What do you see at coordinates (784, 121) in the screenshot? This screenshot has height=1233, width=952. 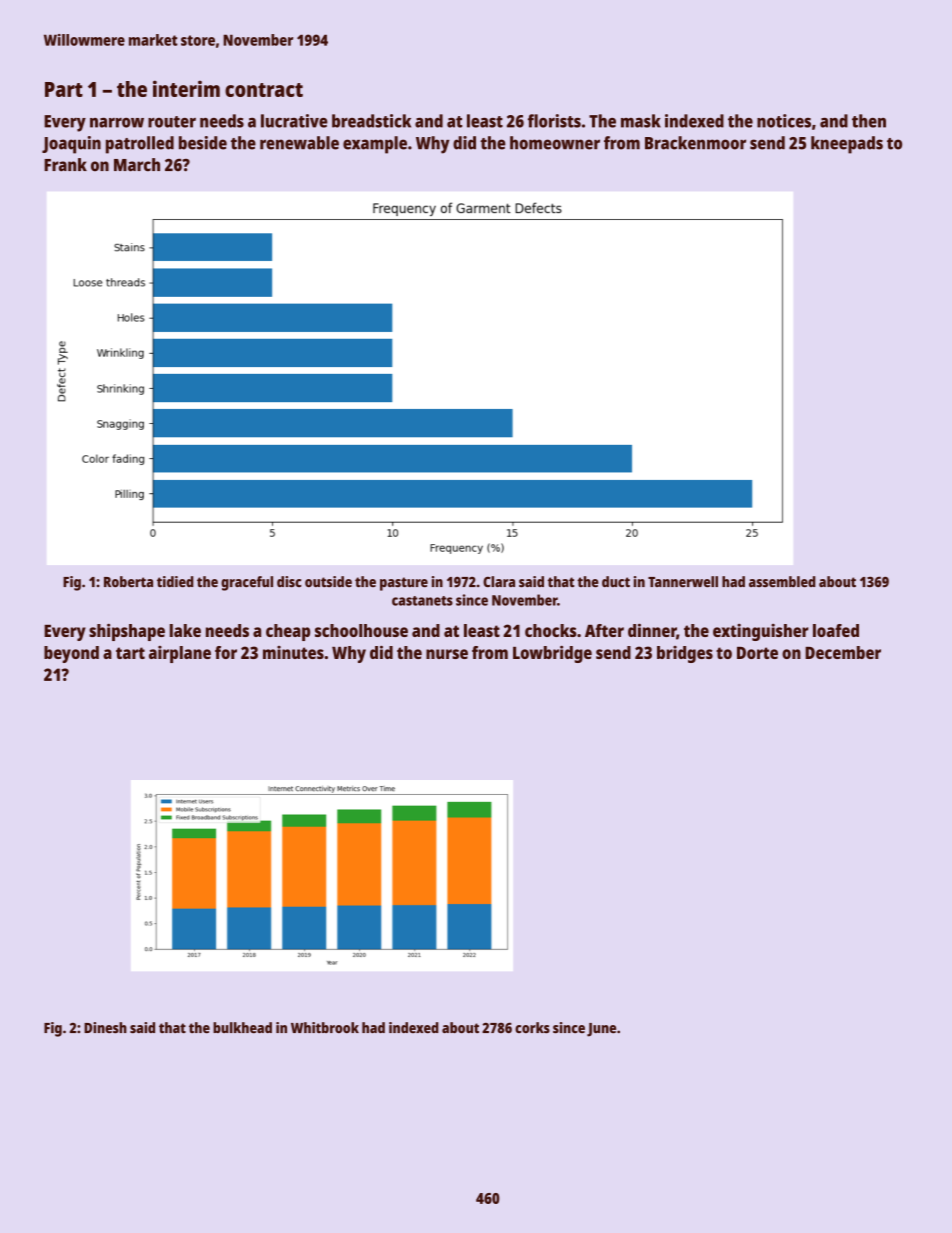 I see `notices` at bounding box center [784, 121].
